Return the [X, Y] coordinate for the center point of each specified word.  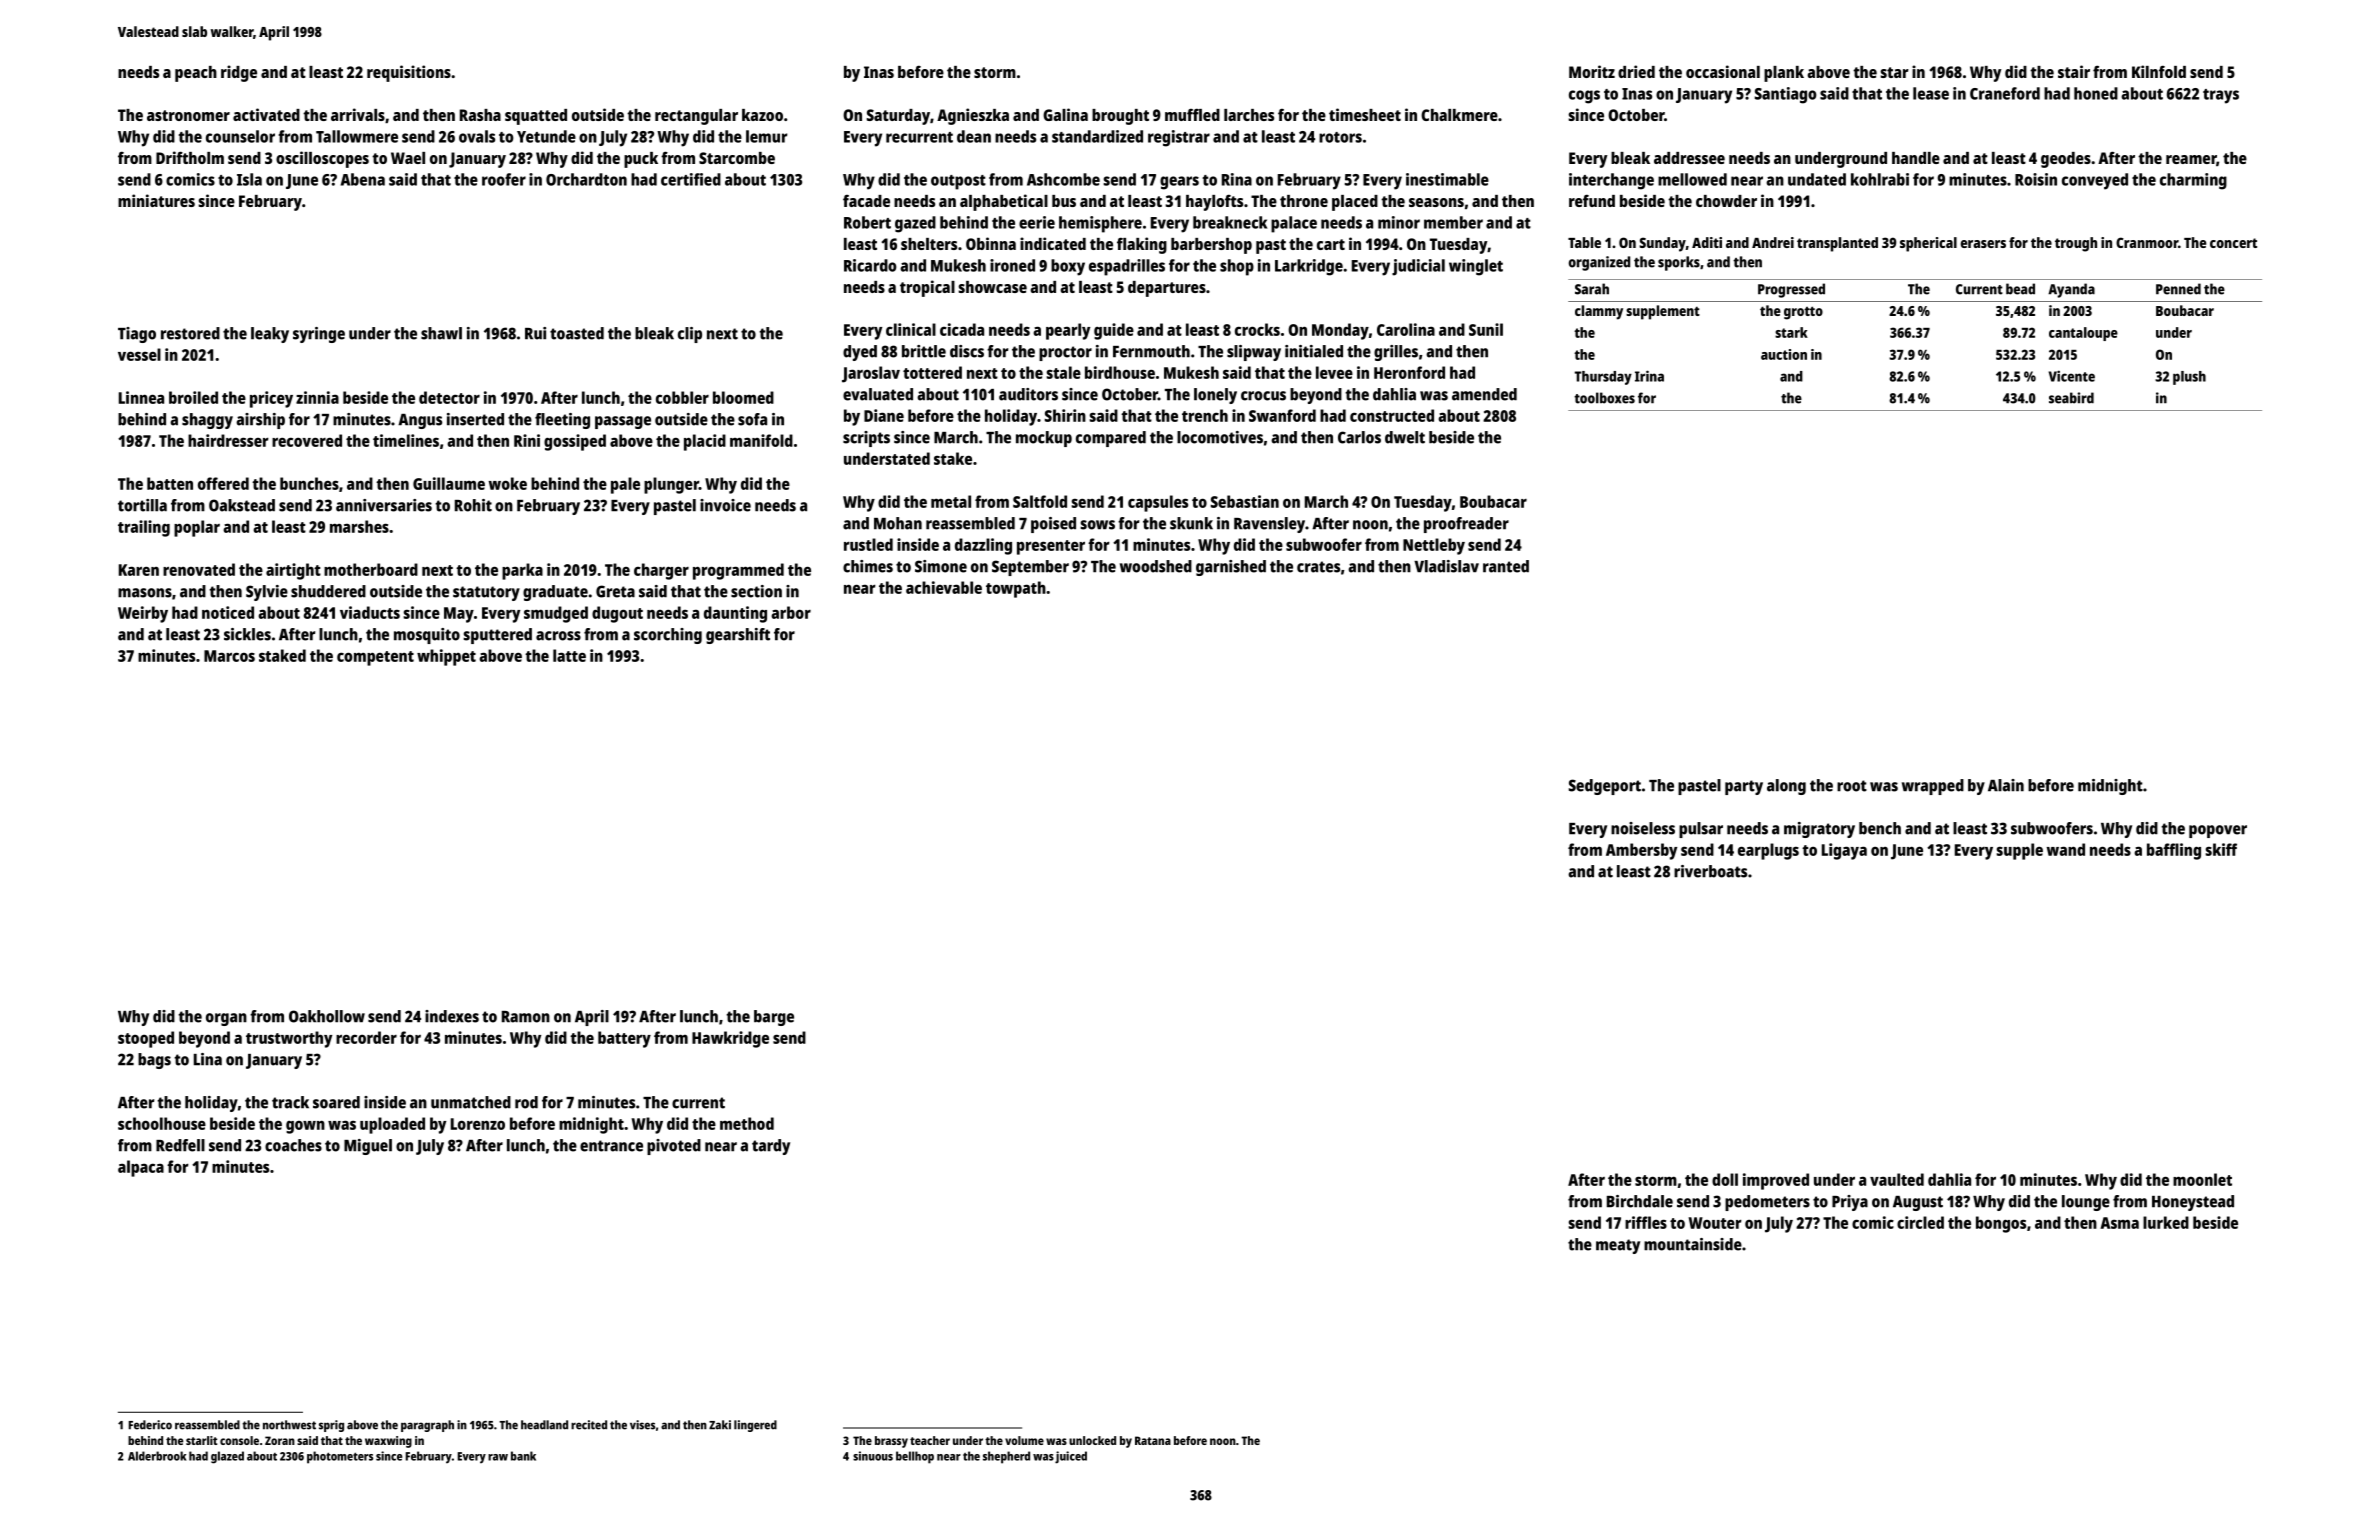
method [747, 1123]
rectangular [696, 117]
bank [523, 1456]
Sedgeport [1605, 787]
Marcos [229, 656]
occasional [1723, 71]
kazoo [762, 115]
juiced [1071, 1457]
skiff [2221, 849]
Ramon [526, 1017]
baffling [2174, 851]
